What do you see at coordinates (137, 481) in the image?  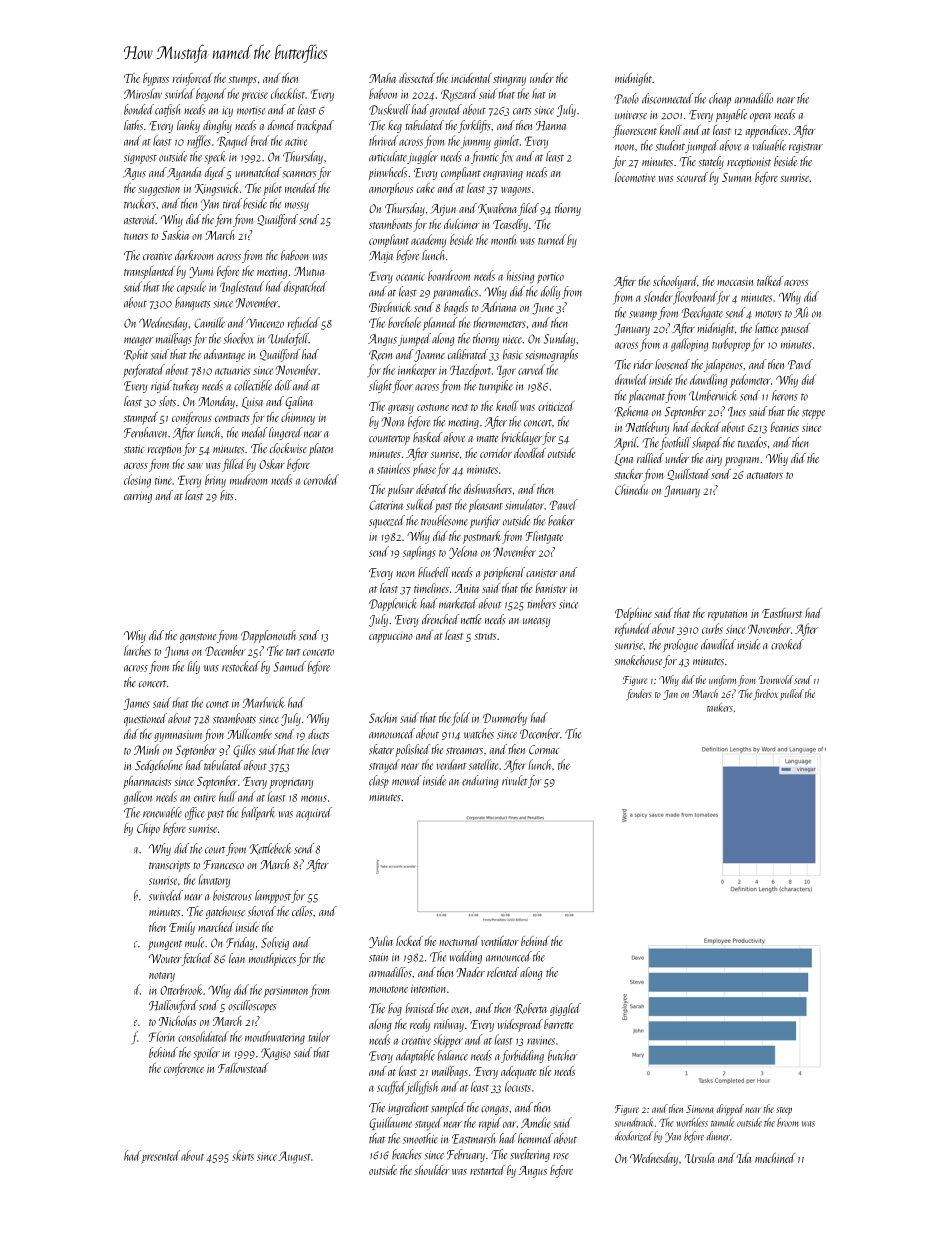 I see `closing` at bounding box center [137, 481].
